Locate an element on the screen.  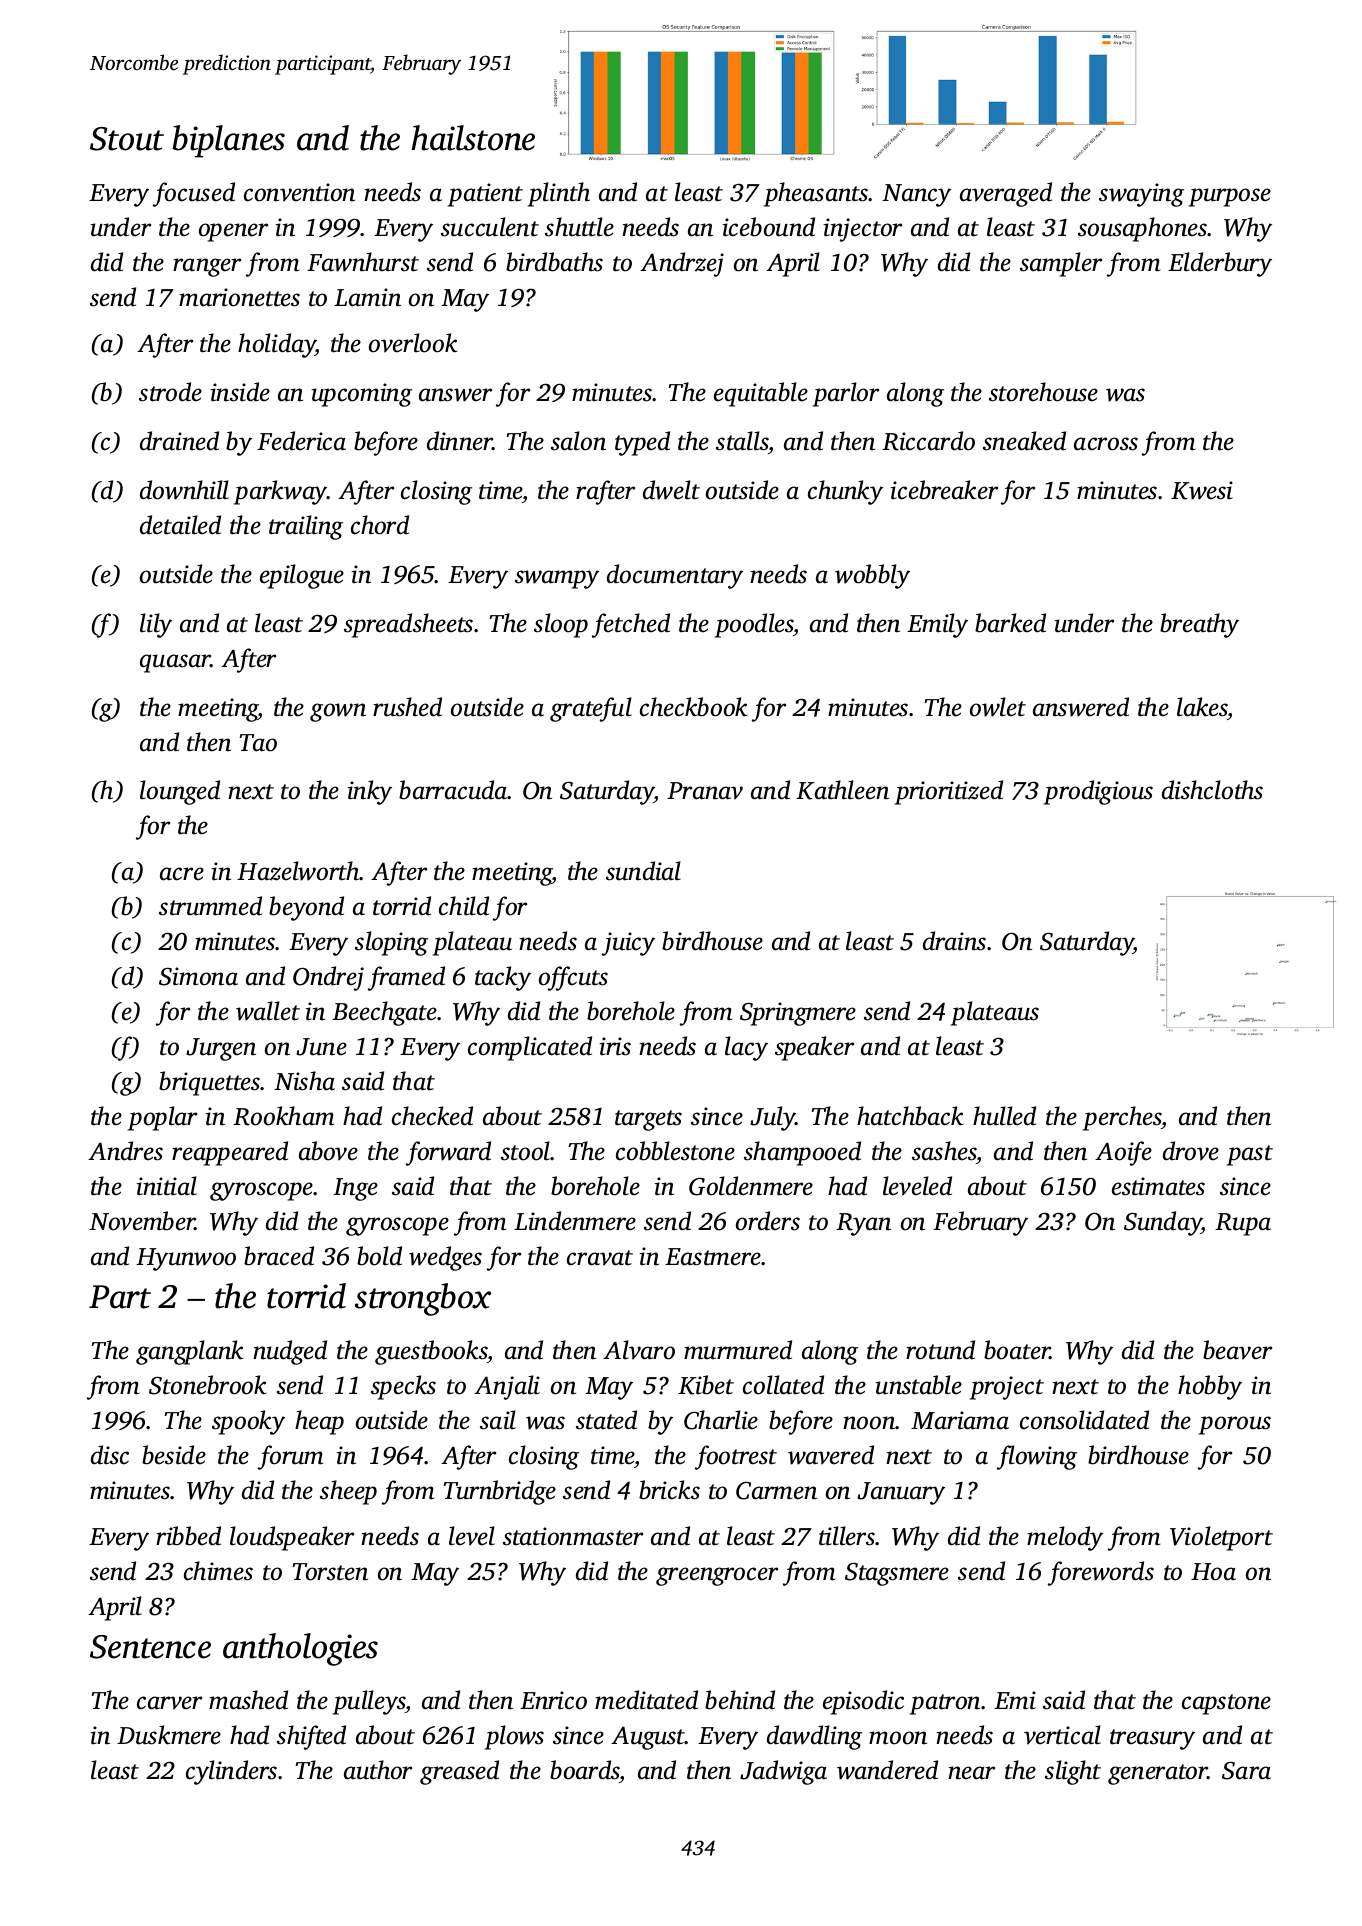
Elderbury is located at coordinates (1220, 264).
